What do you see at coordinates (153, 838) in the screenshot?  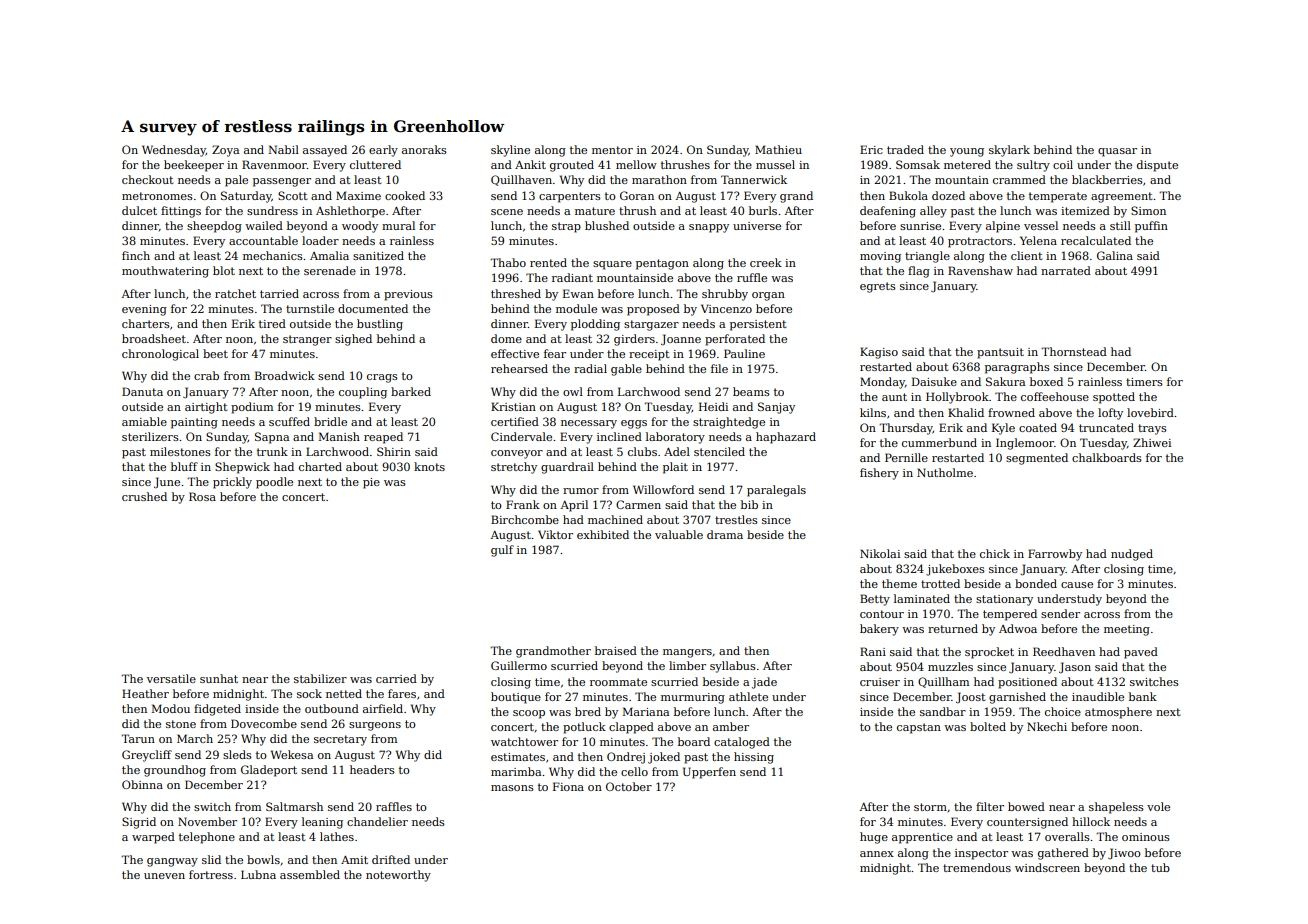 I see `warped` at bounding box center [153, 838].
